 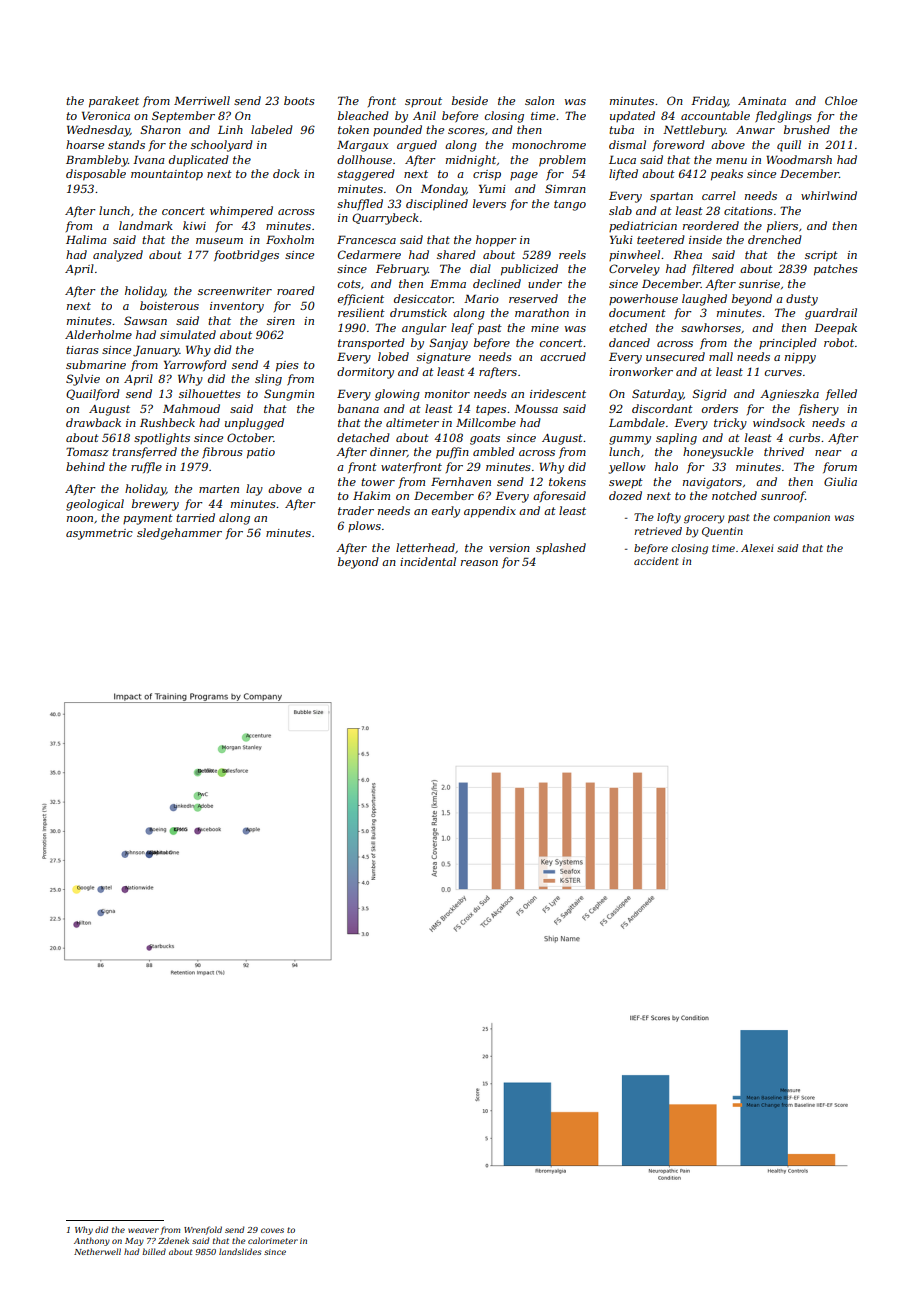 I want to click on Moussa, so click(x=536, y=409).
